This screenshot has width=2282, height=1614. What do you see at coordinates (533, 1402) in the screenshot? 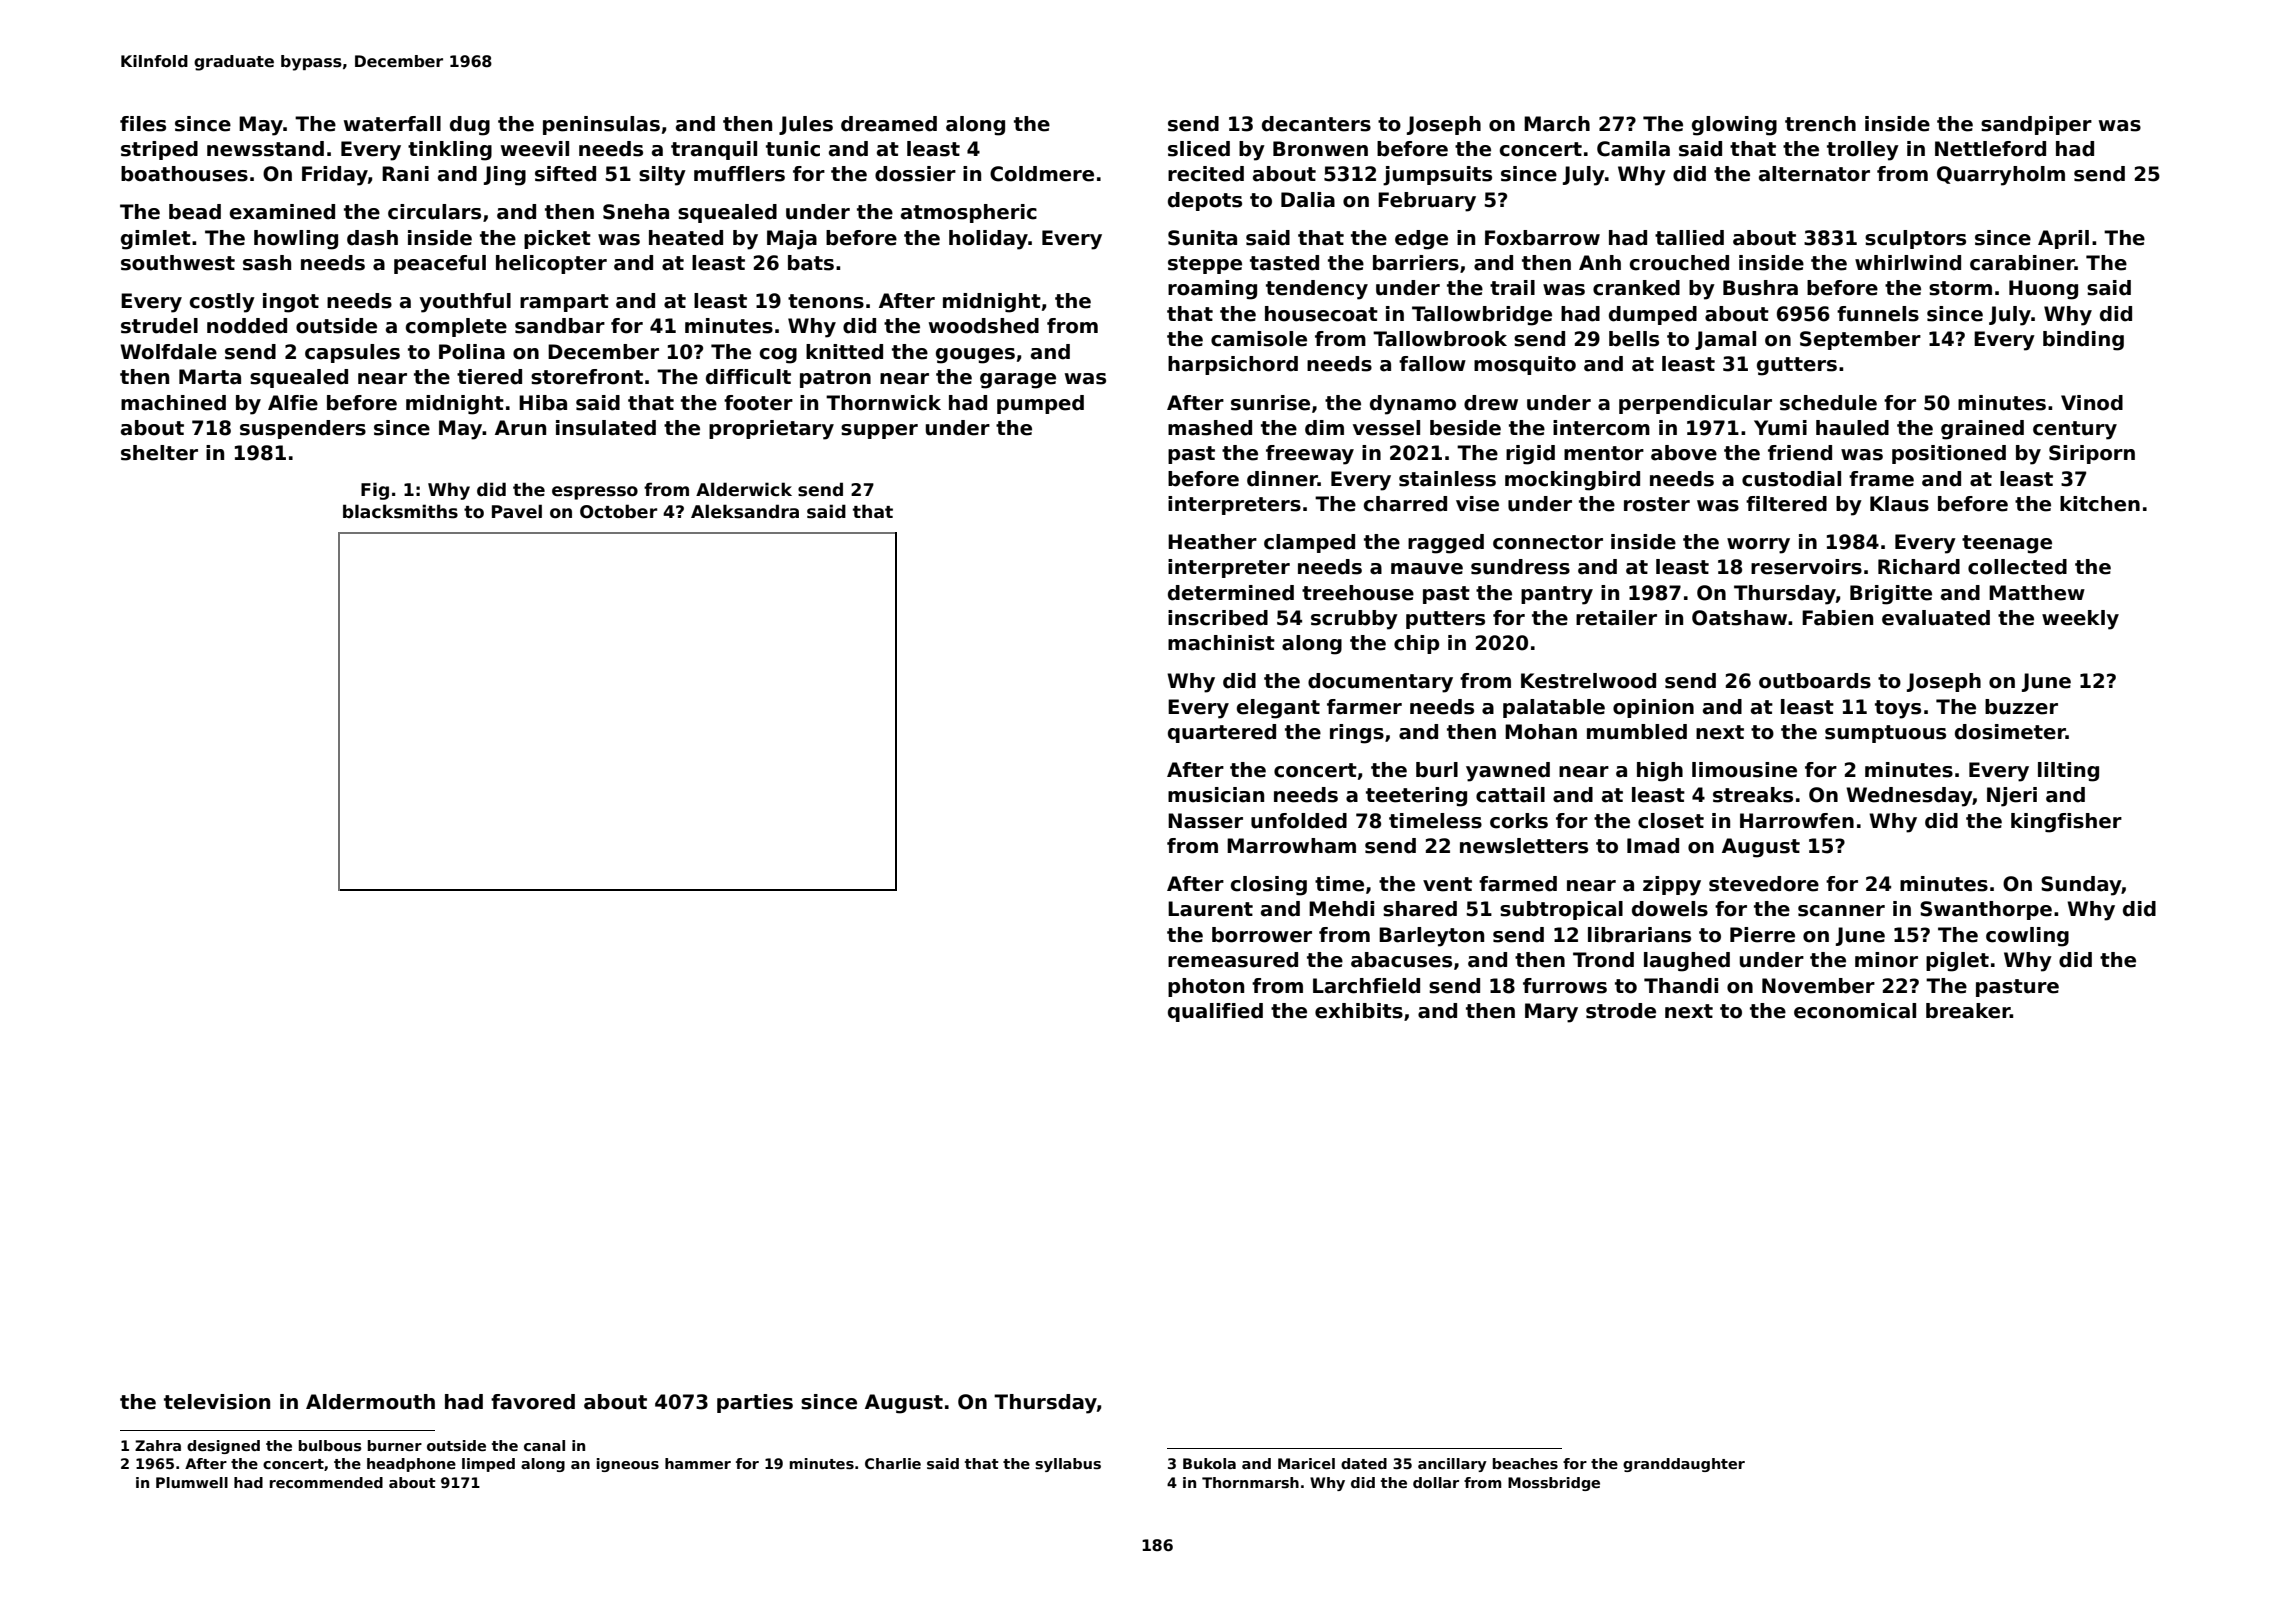
I see `favored` at bounding box center [533, 1402].
